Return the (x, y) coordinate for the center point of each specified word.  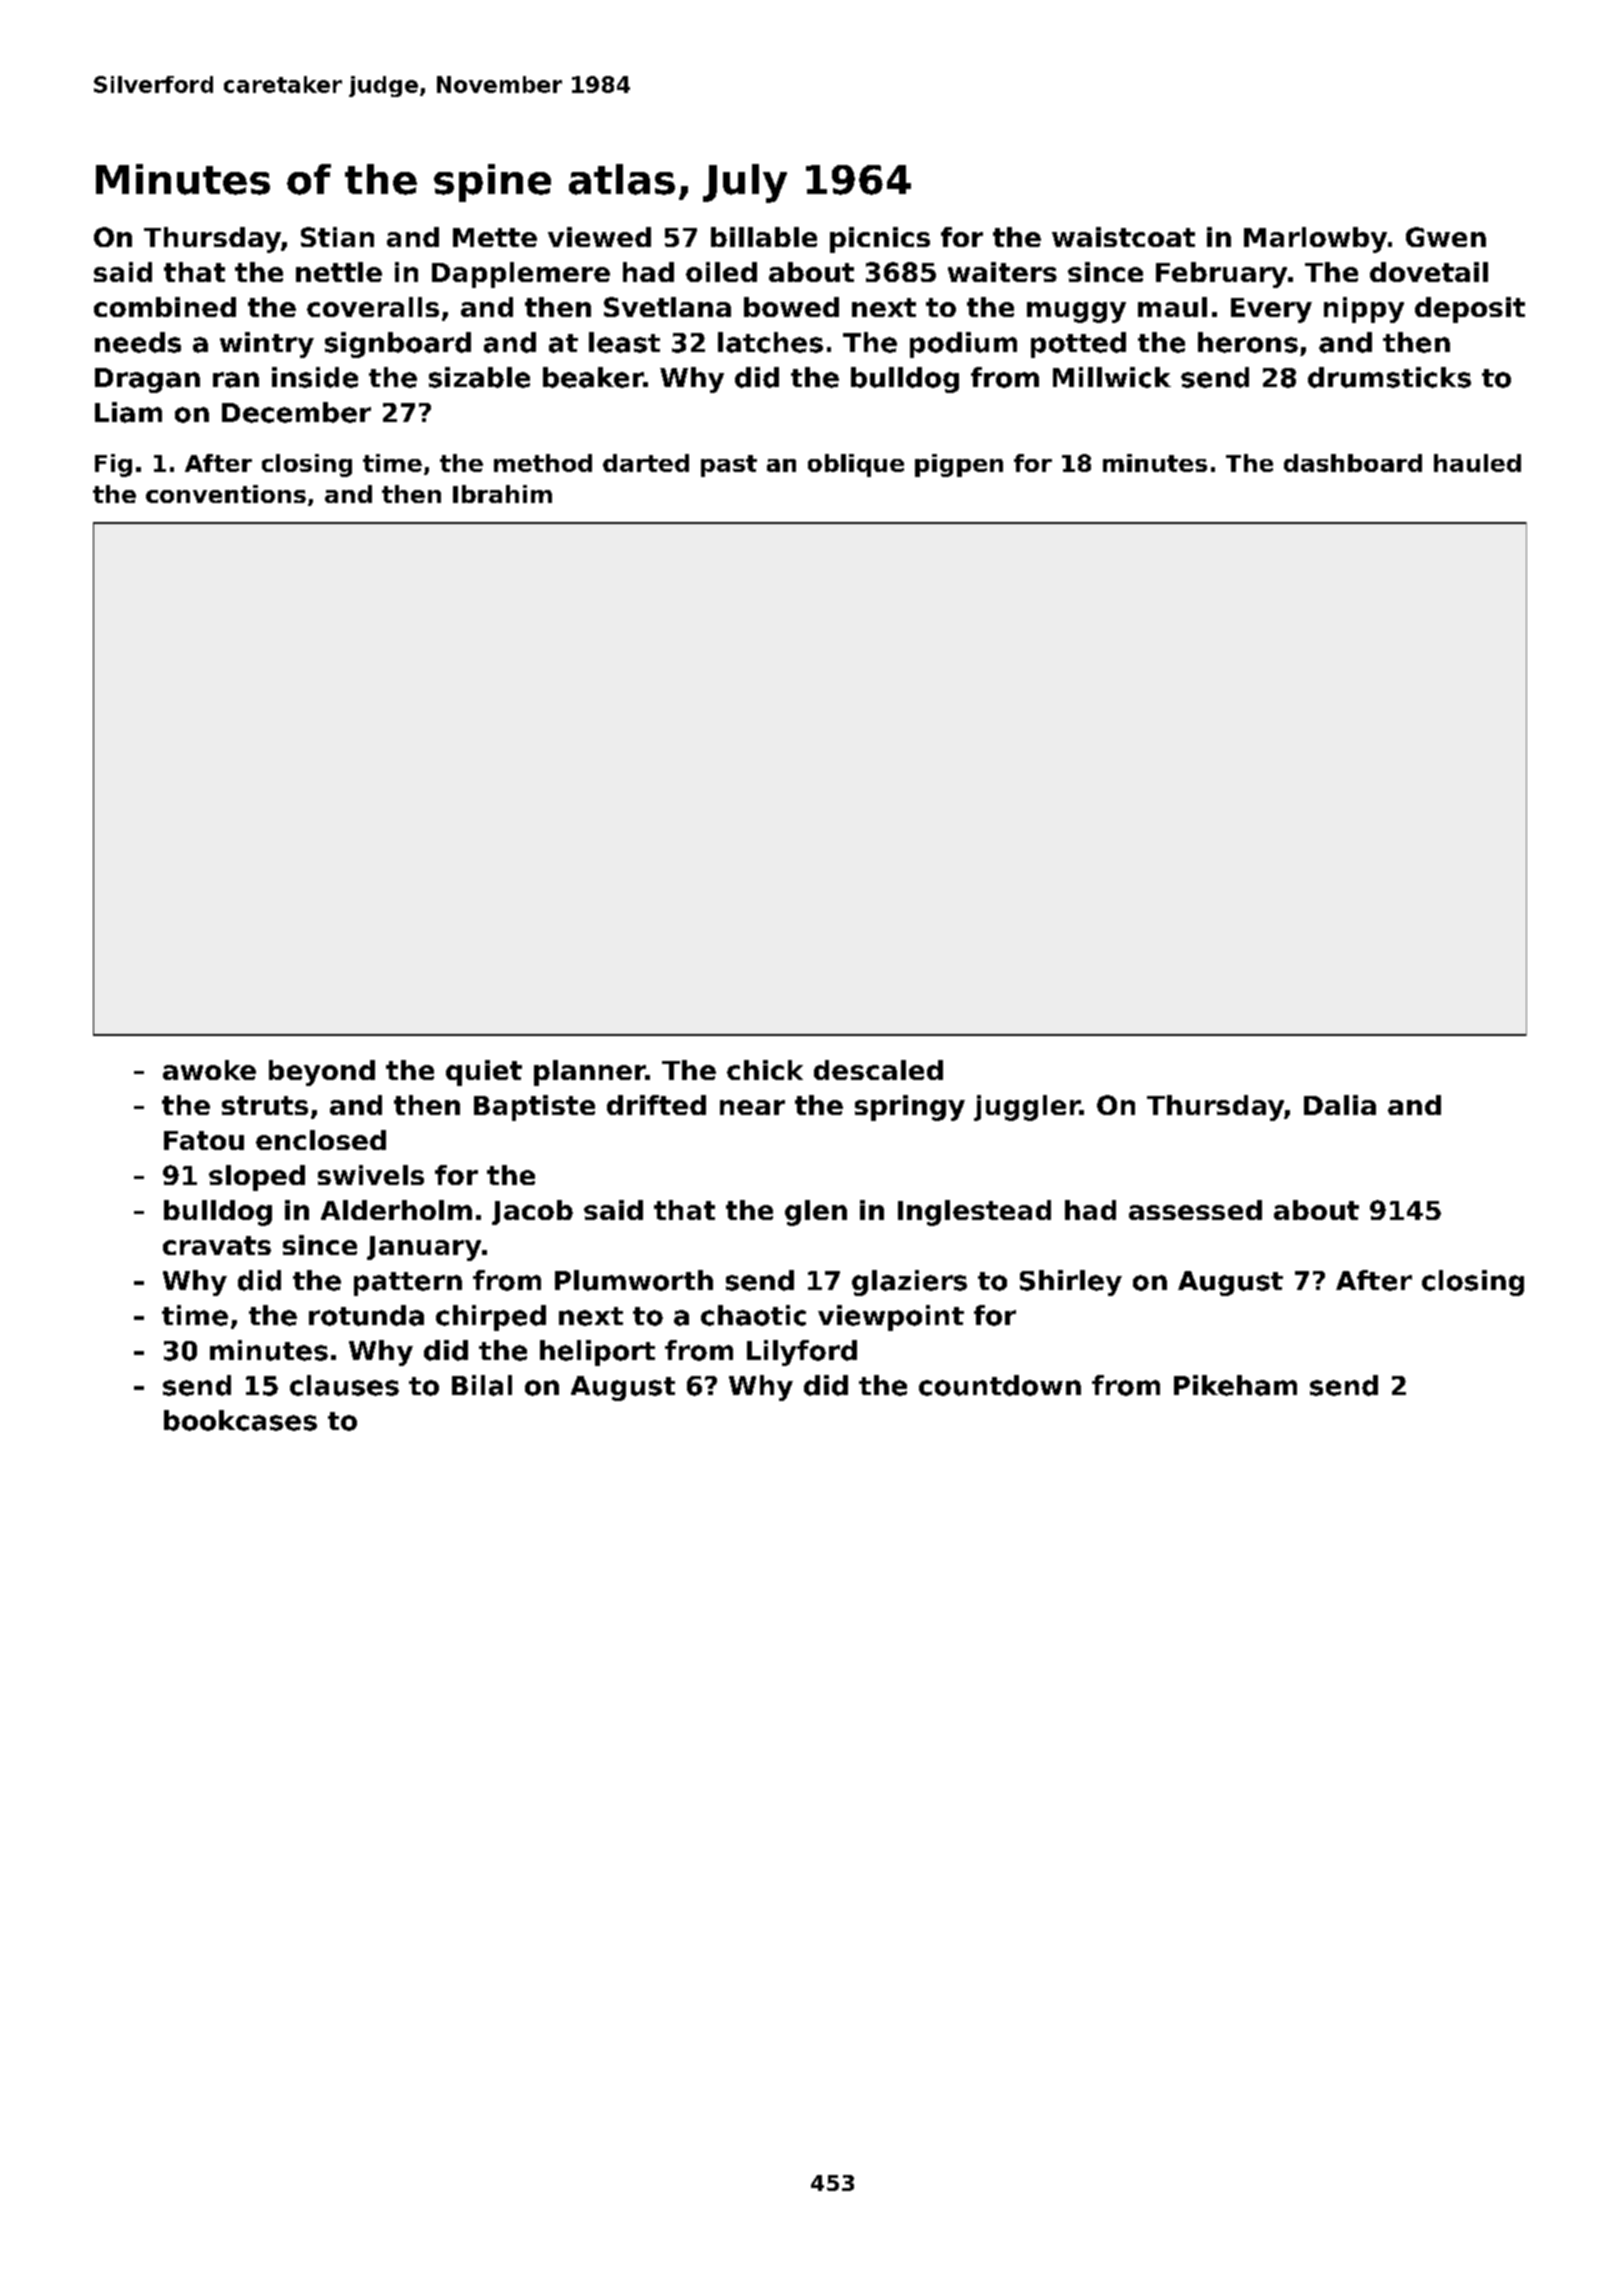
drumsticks (1389, 377)
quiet (484, 1073)
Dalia (1340, 1105)
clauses (344, 1385)
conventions (226, 494)
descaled (878, 1070)
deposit (1470, 310)
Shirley (1071, 1283)
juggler (1027, 1108)
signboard (398, 345)
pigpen (959, 465)
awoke (209, 1070)
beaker (593, 377)
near (752, 1107)
